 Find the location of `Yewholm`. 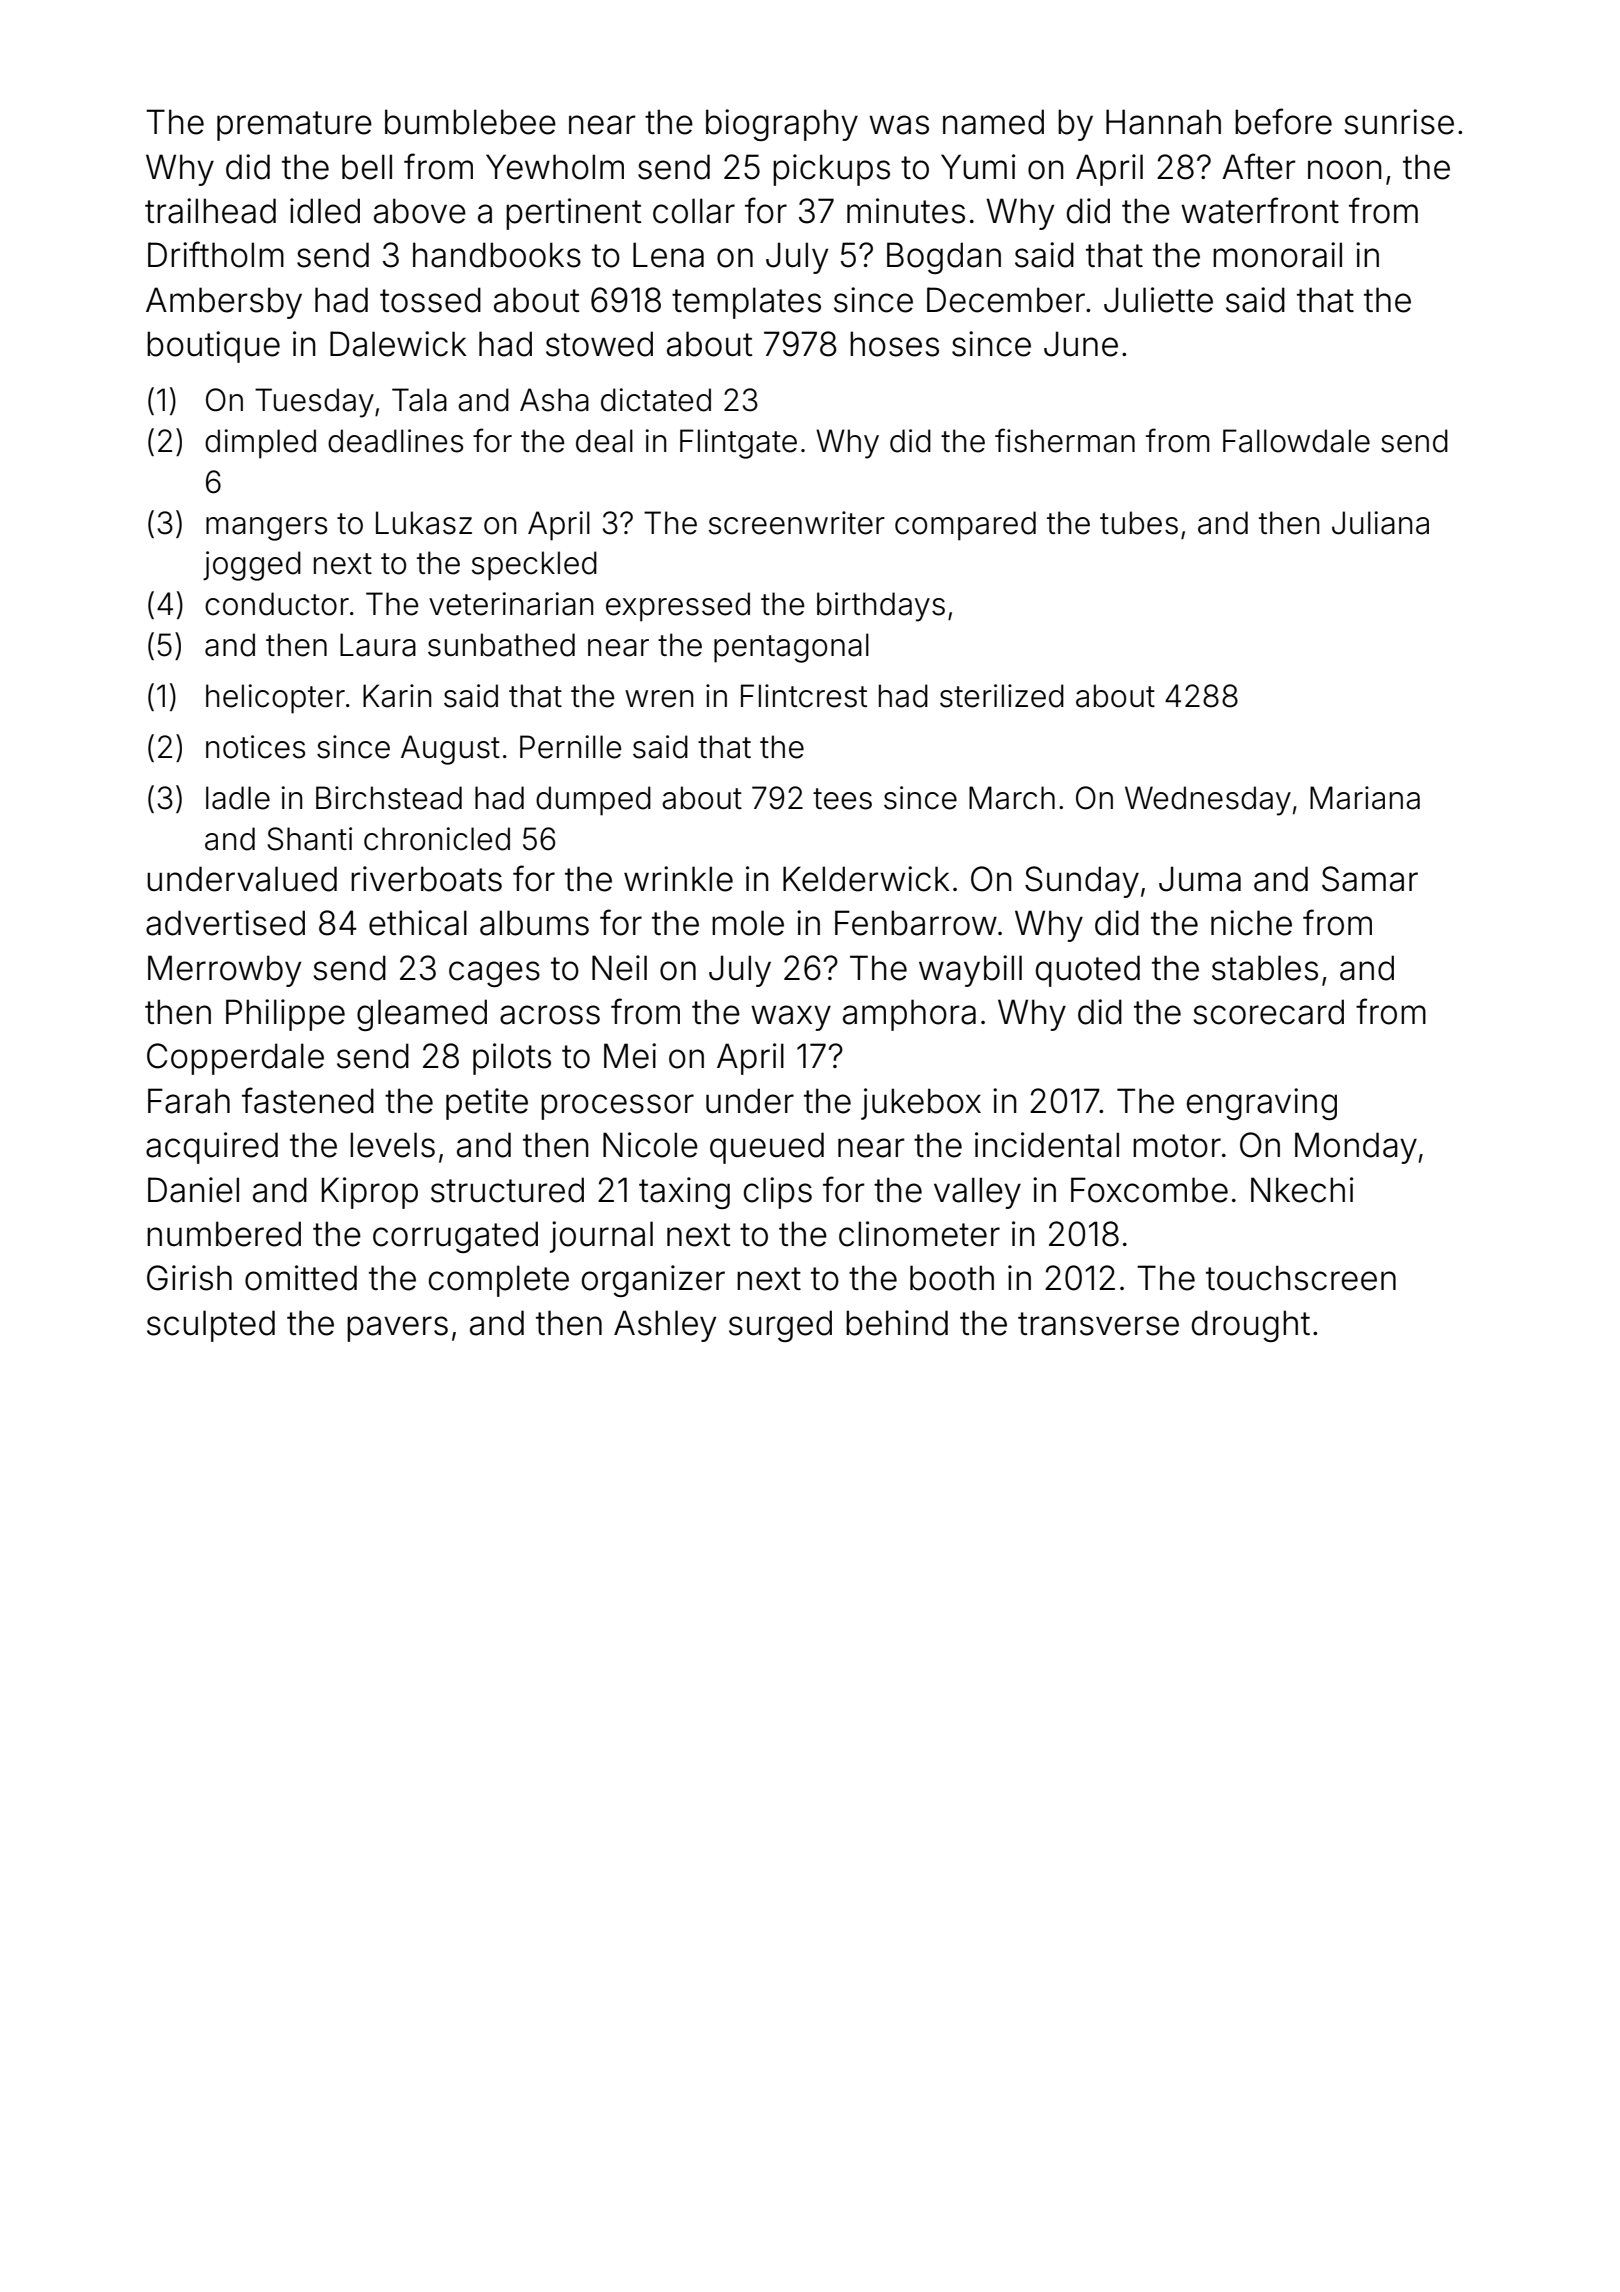

Yewholm is located at coordinates (555, 167).
